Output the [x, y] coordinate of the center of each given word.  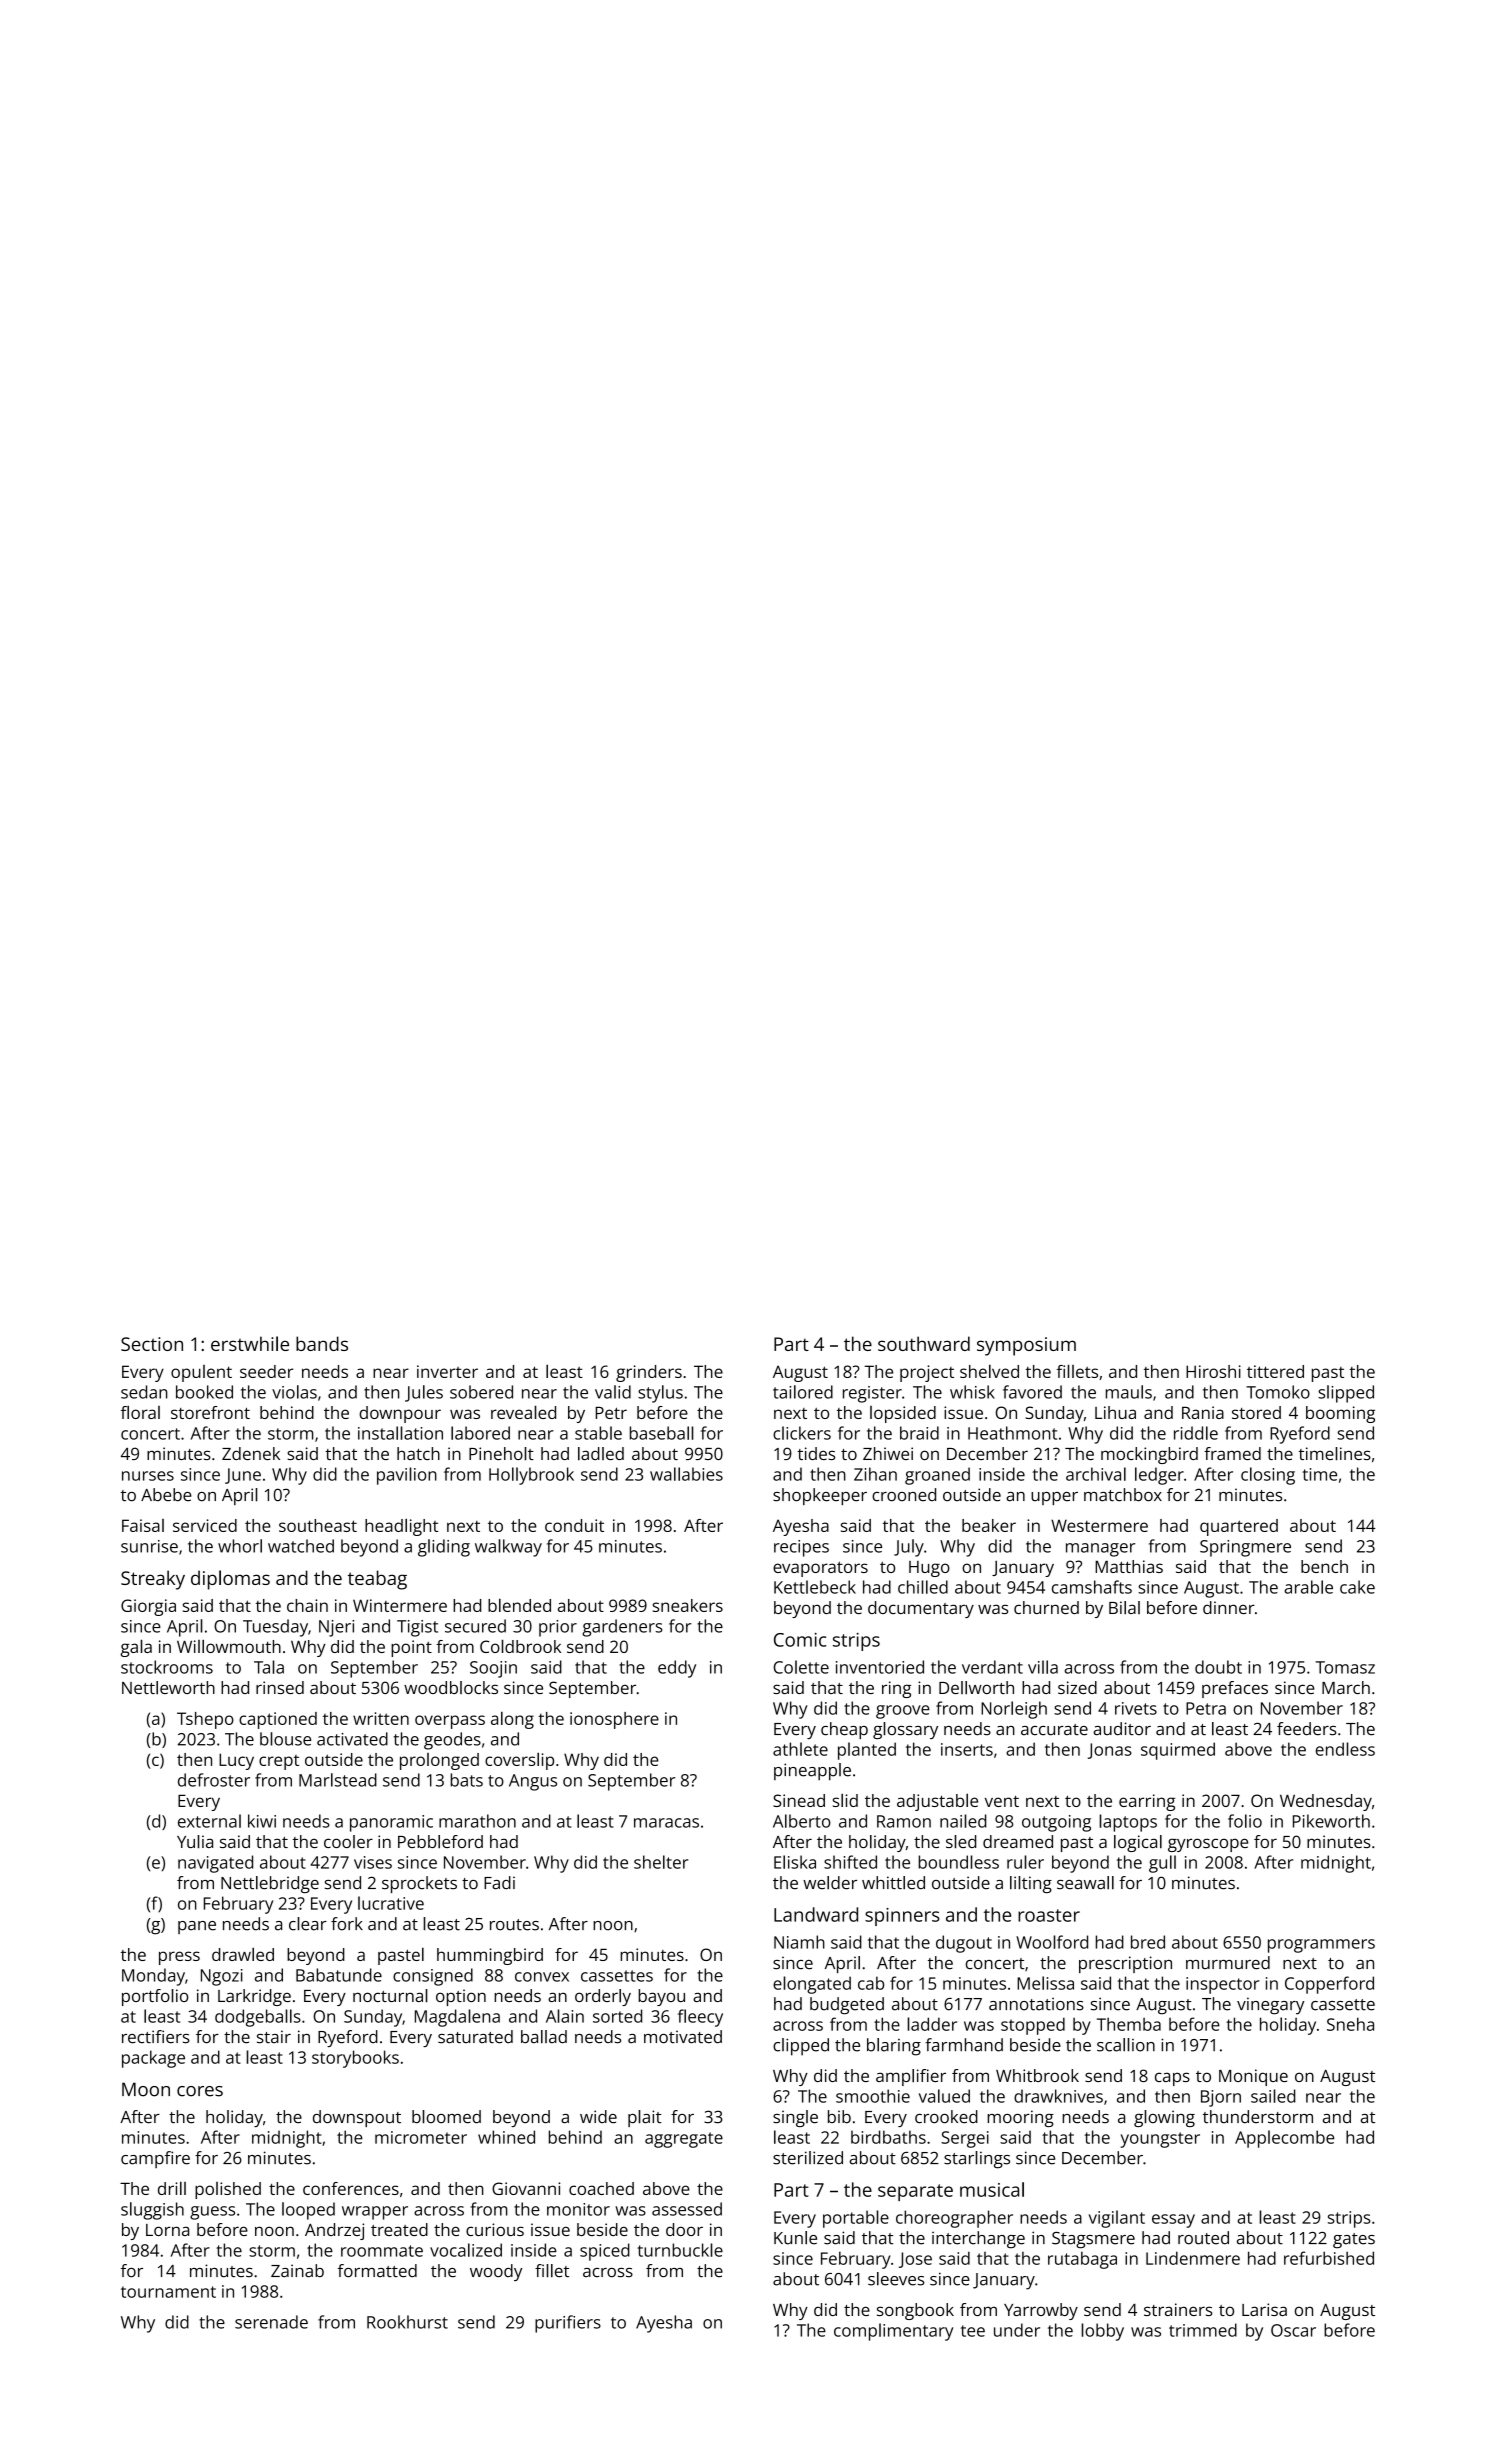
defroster [214, 1780]
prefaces [1235, 1689]
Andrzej [334, 2231]
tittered [1275, 1371]
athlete [800, 1749]
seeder [266, 1371]
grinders [649, 1373]
